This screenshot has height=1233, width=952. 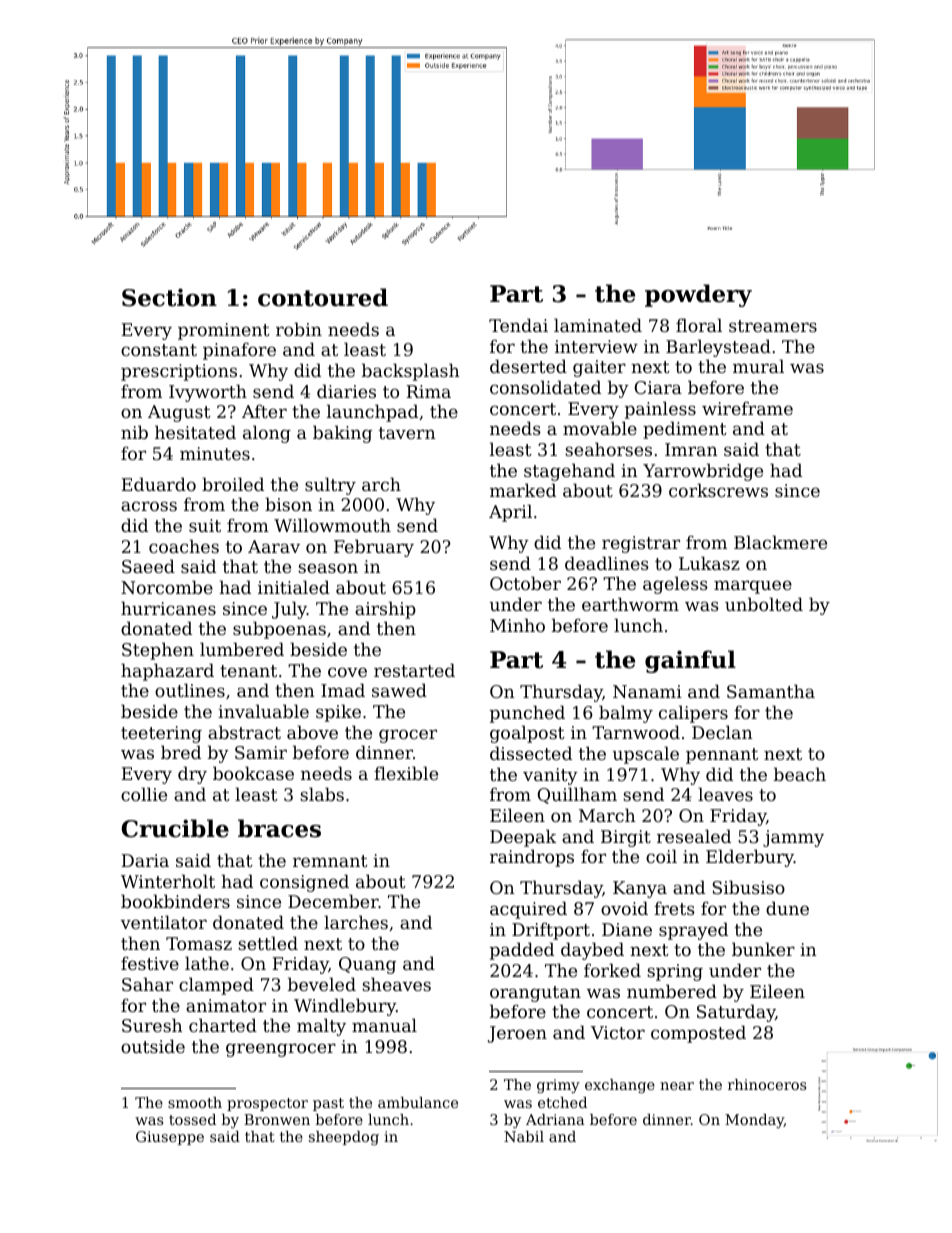 I want to click on Tendai, so click(x=518, y=325).
